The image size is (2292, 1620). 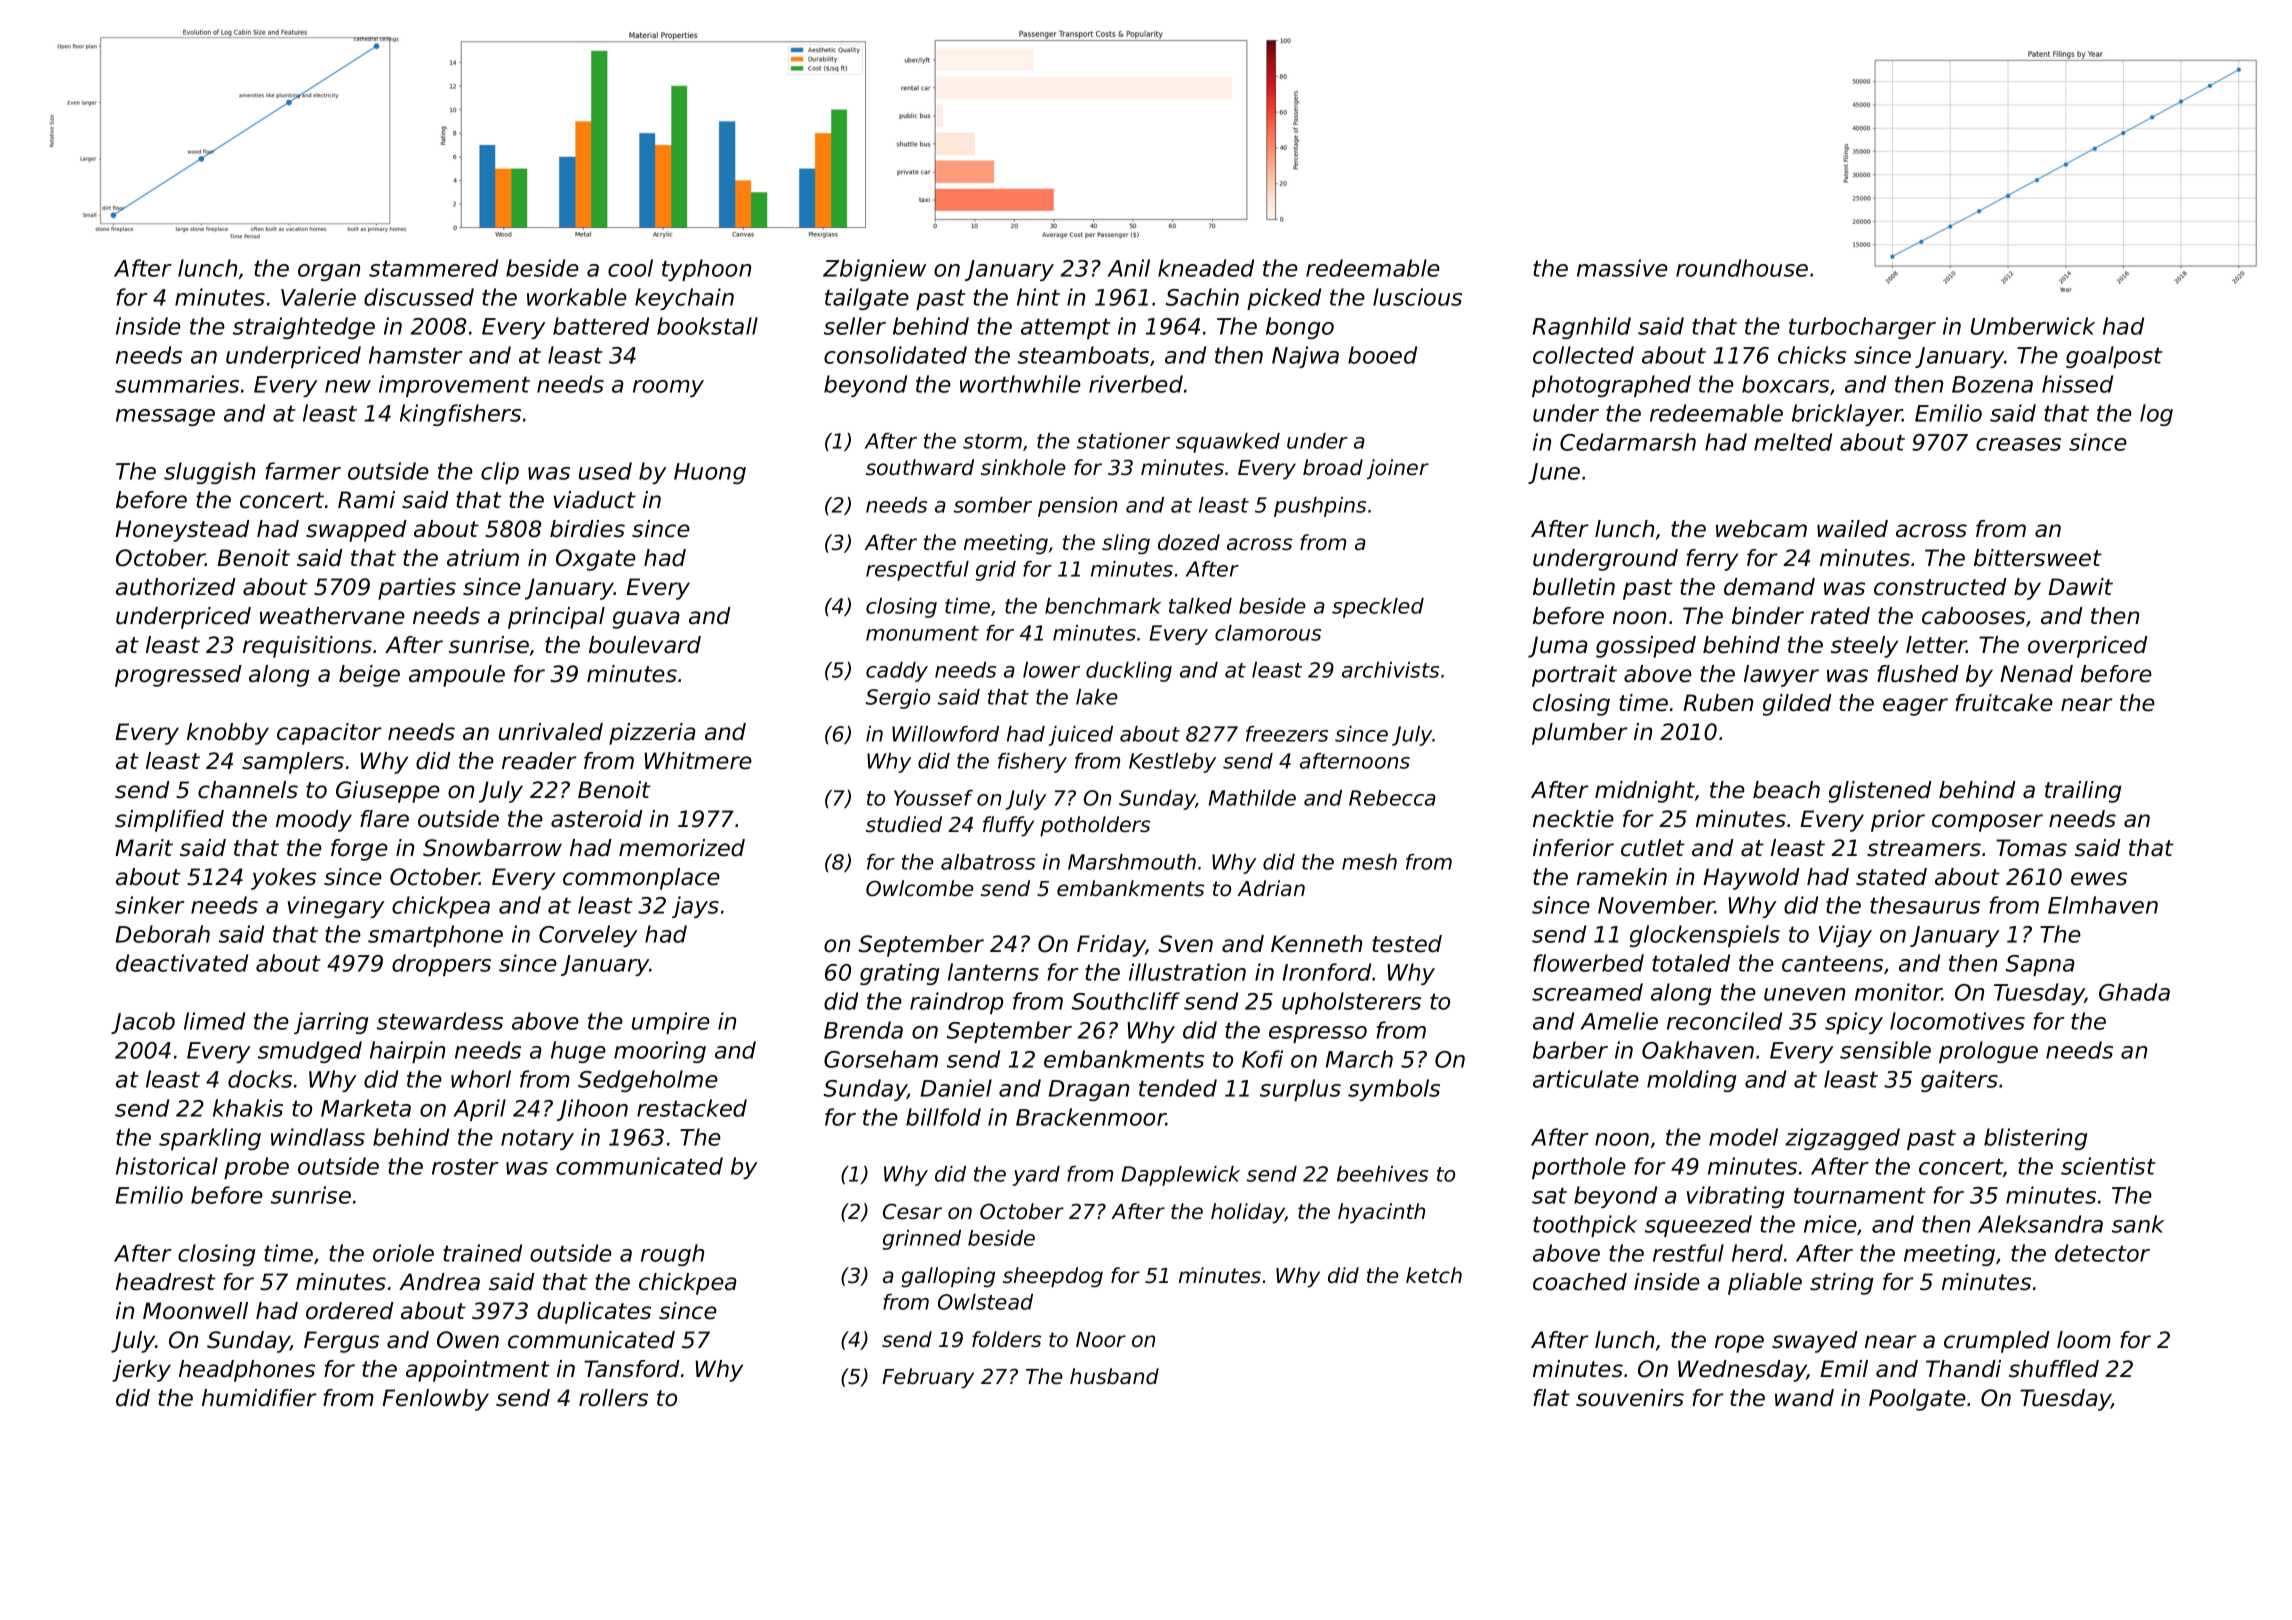 What do you see at coordinates (1394, 1090) in the screenshot?
I see `symbols` at bounding box center [1394, 1090].
